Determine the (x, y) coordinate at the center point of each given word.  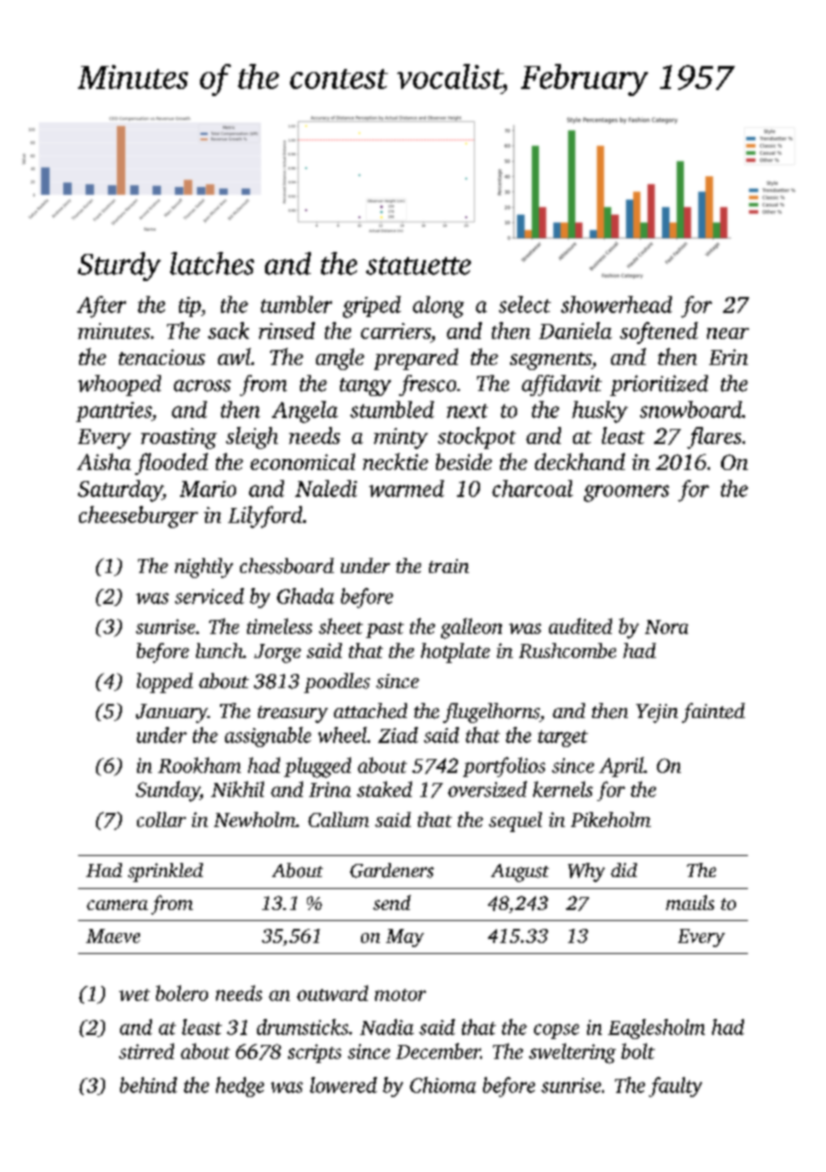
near (728, 333)
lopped (165, 683)
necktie (395, 461)
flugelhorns (491, 713)
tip (189, 307)
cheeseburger (138, 517)
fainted (713, 713)
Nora (666, 627)
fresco (427, 385)
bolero (182, 993)
